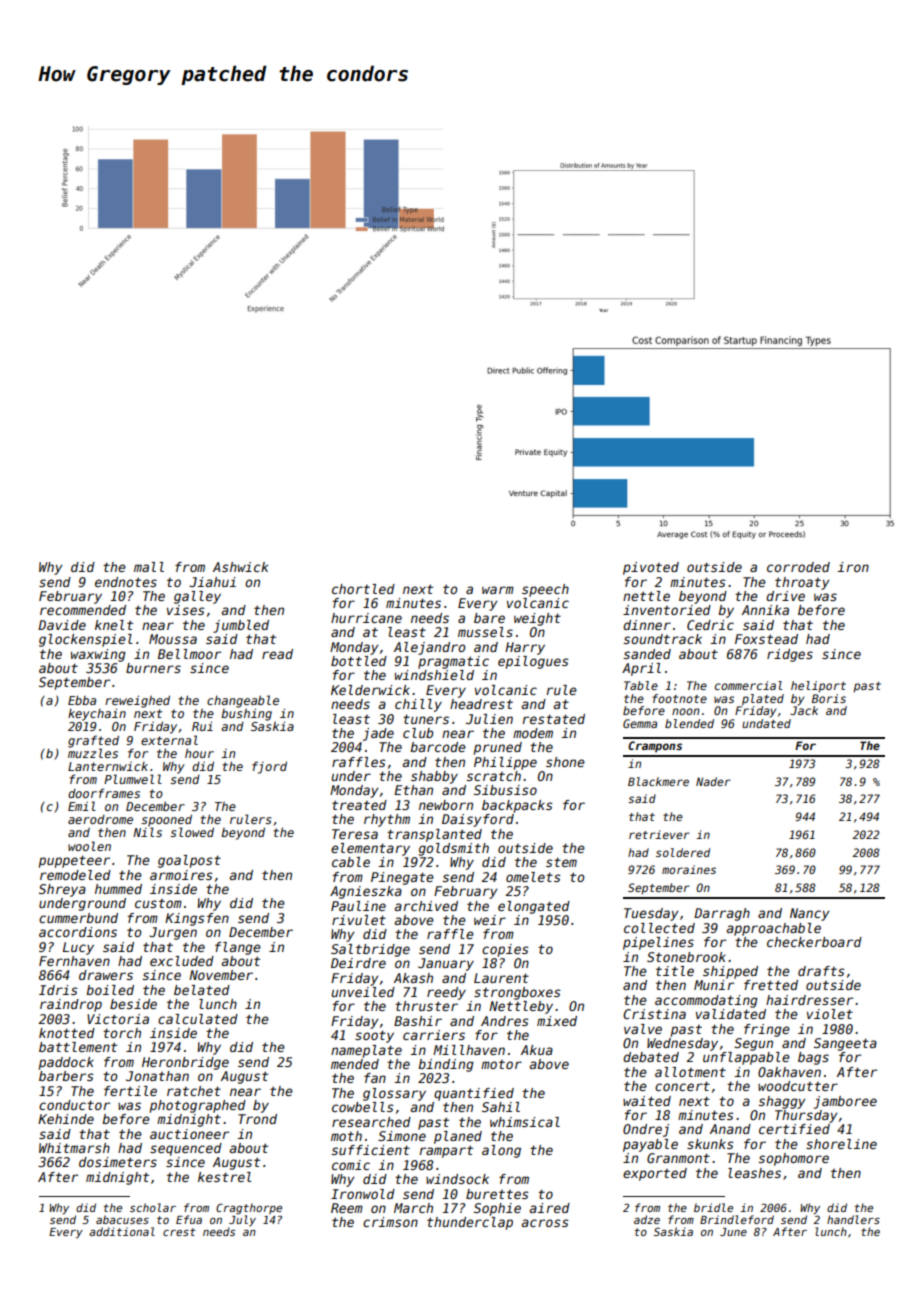 Image resolution: width=924 pixels, height=1308 pixels. What do you see at coordinates (737, 1219) in the page?
I see `Brindleford` at bounding box center [737, 1219].
